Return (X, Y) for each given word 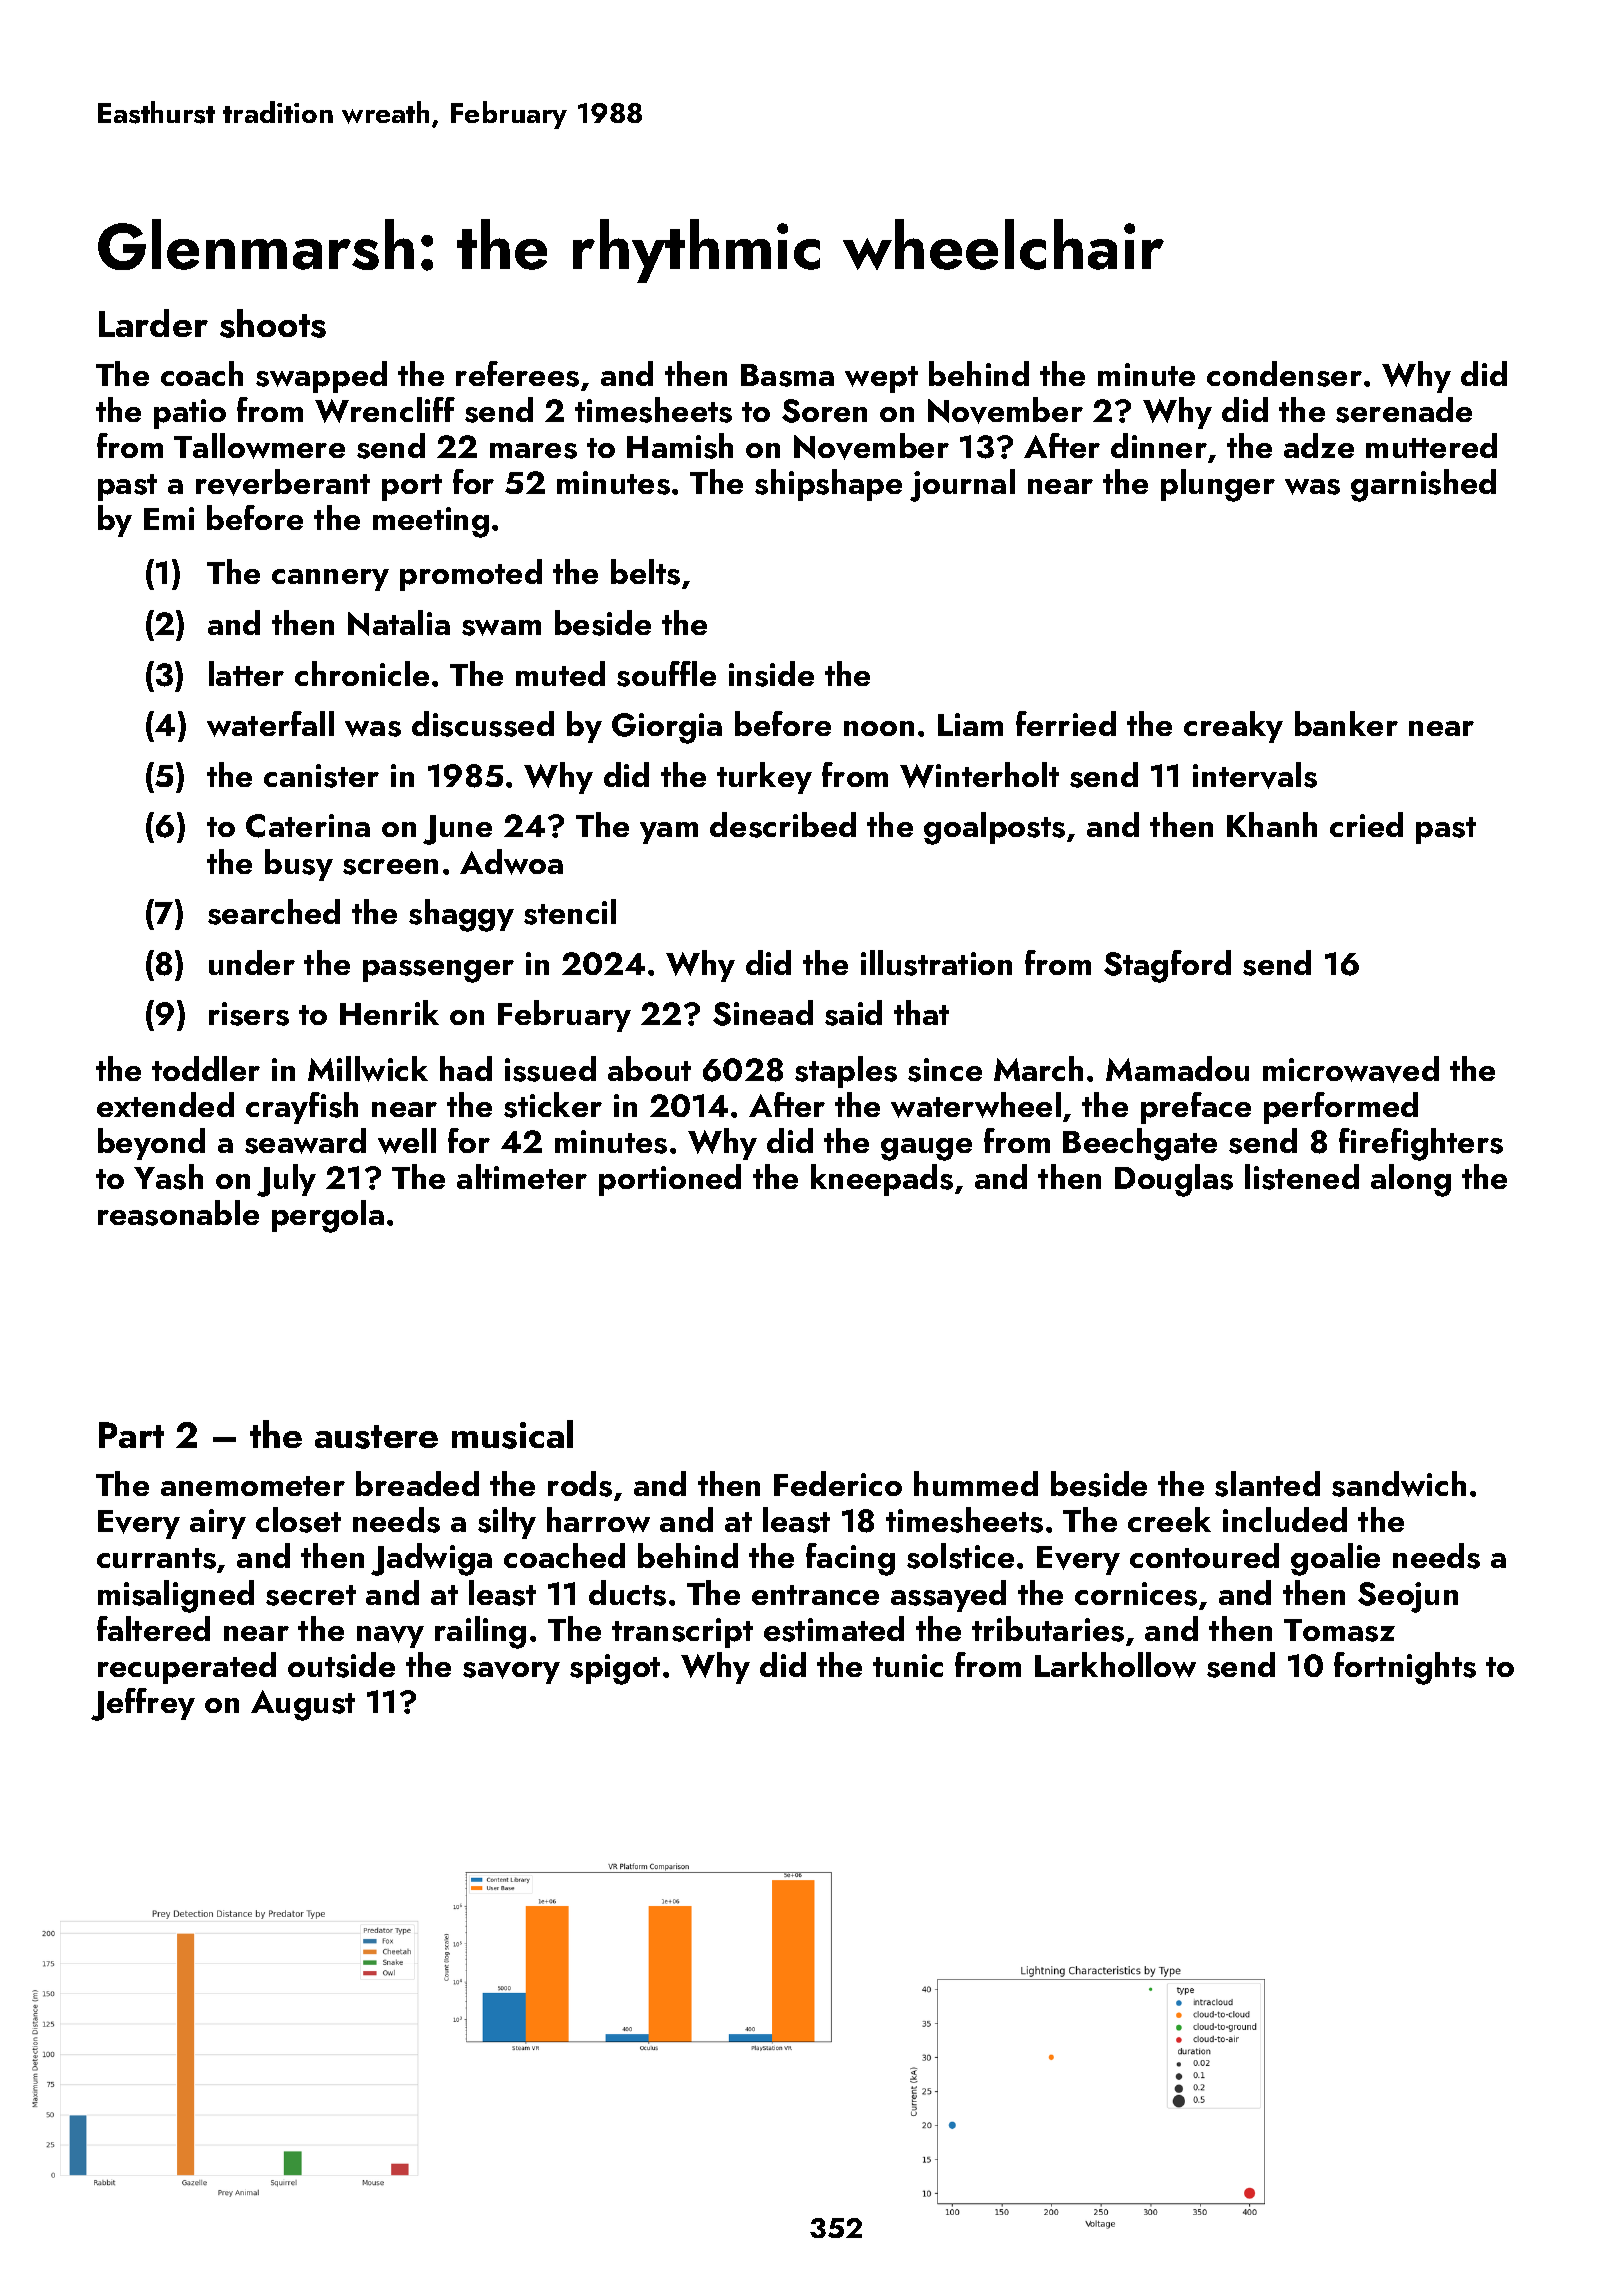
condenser (1284, 374)
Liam (970, 724)
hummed (976, 1483)
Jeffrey (143, 1704)
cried (1366, 824)
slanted (1267, 1484)
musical (512, 1434)
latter (246, 673)
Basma (787, 375)
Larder (153, 323)
